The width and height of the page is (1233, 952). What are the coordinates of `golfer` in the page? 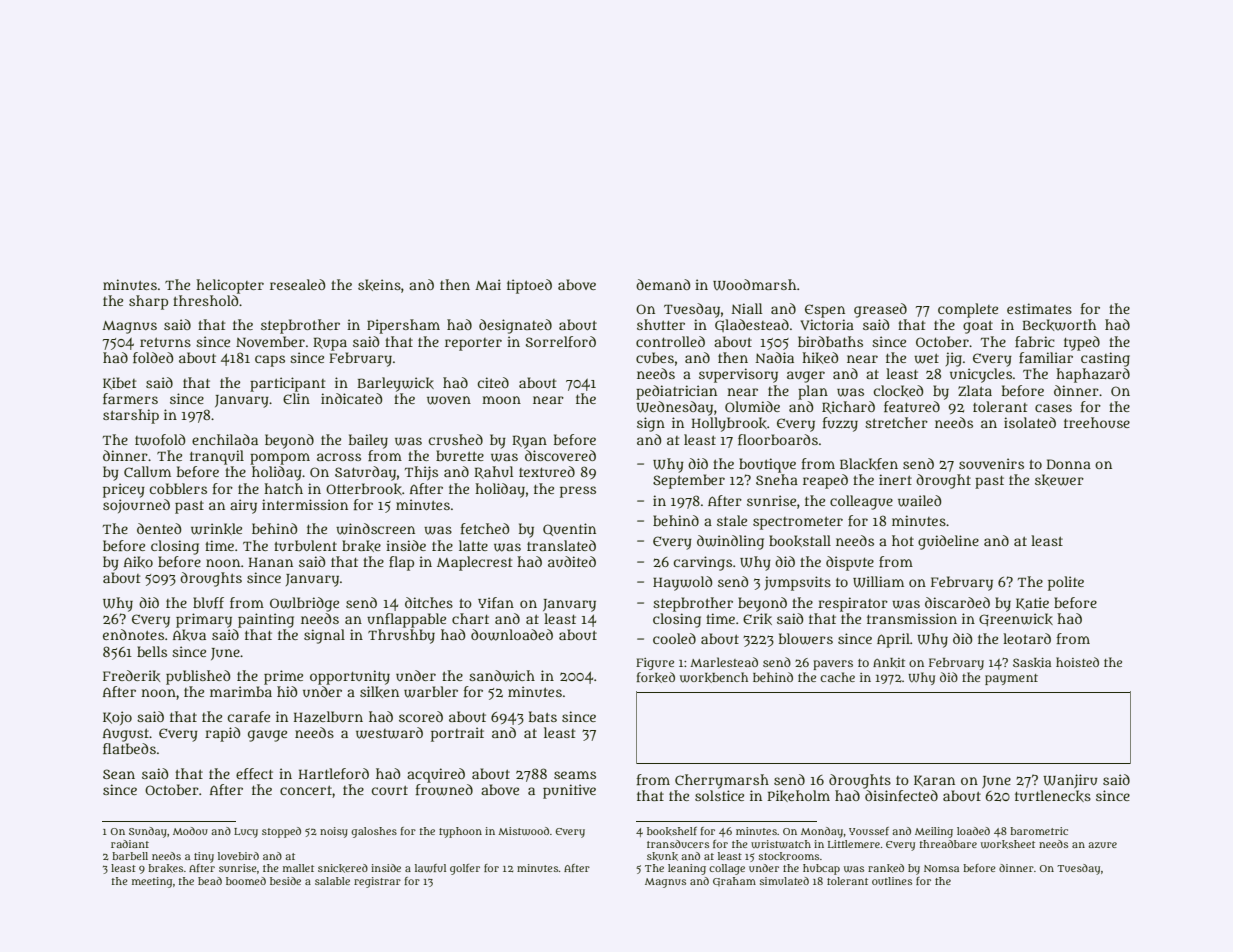 It's located at (465, 869).
